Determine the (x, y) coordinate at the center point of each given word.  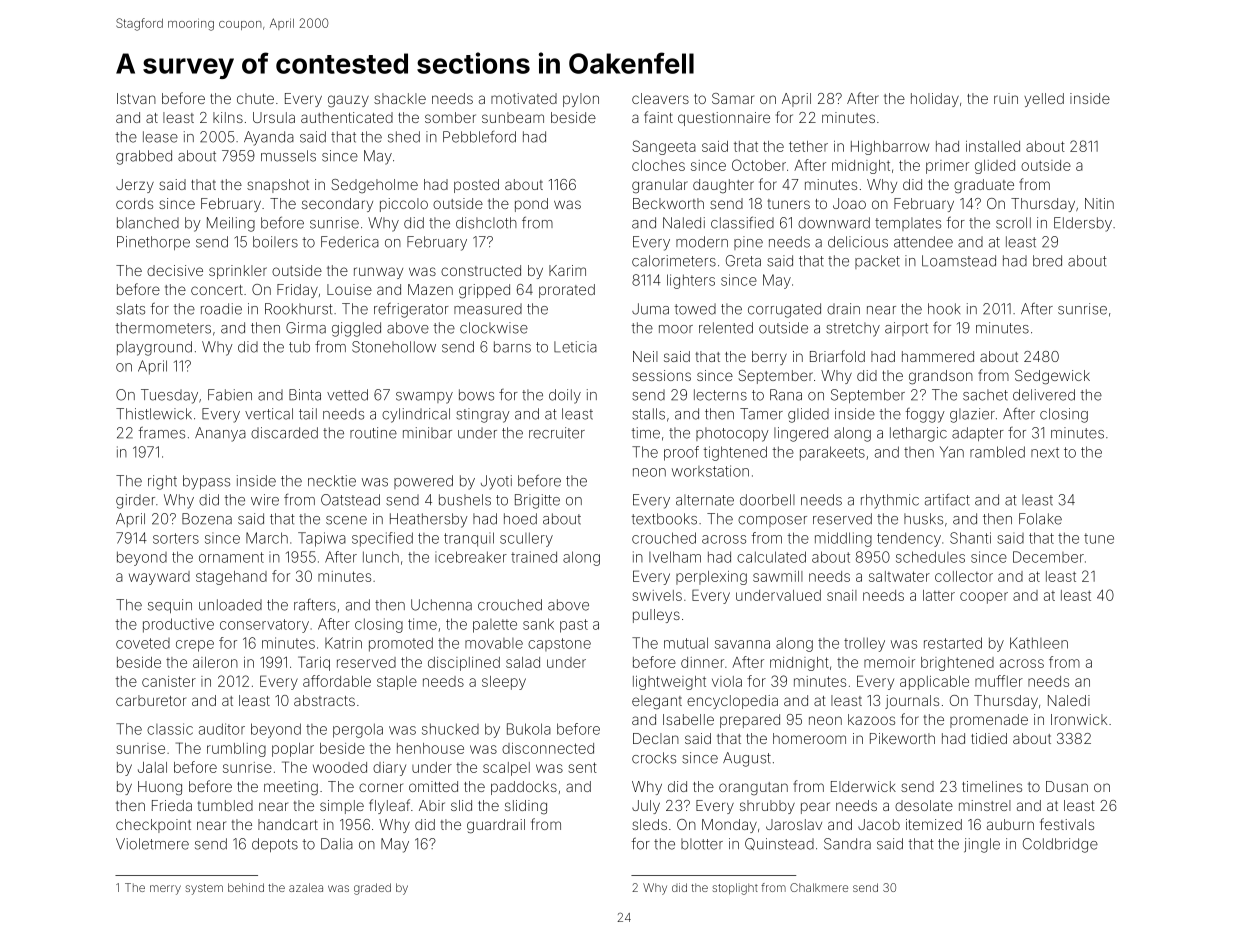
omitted (433, 786)
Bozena (207, 519)
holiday (935, 100)
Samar (733, 98)
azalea (306, 887)
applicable (934, 683)
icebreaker (471, 557)
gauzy (348, 101)
